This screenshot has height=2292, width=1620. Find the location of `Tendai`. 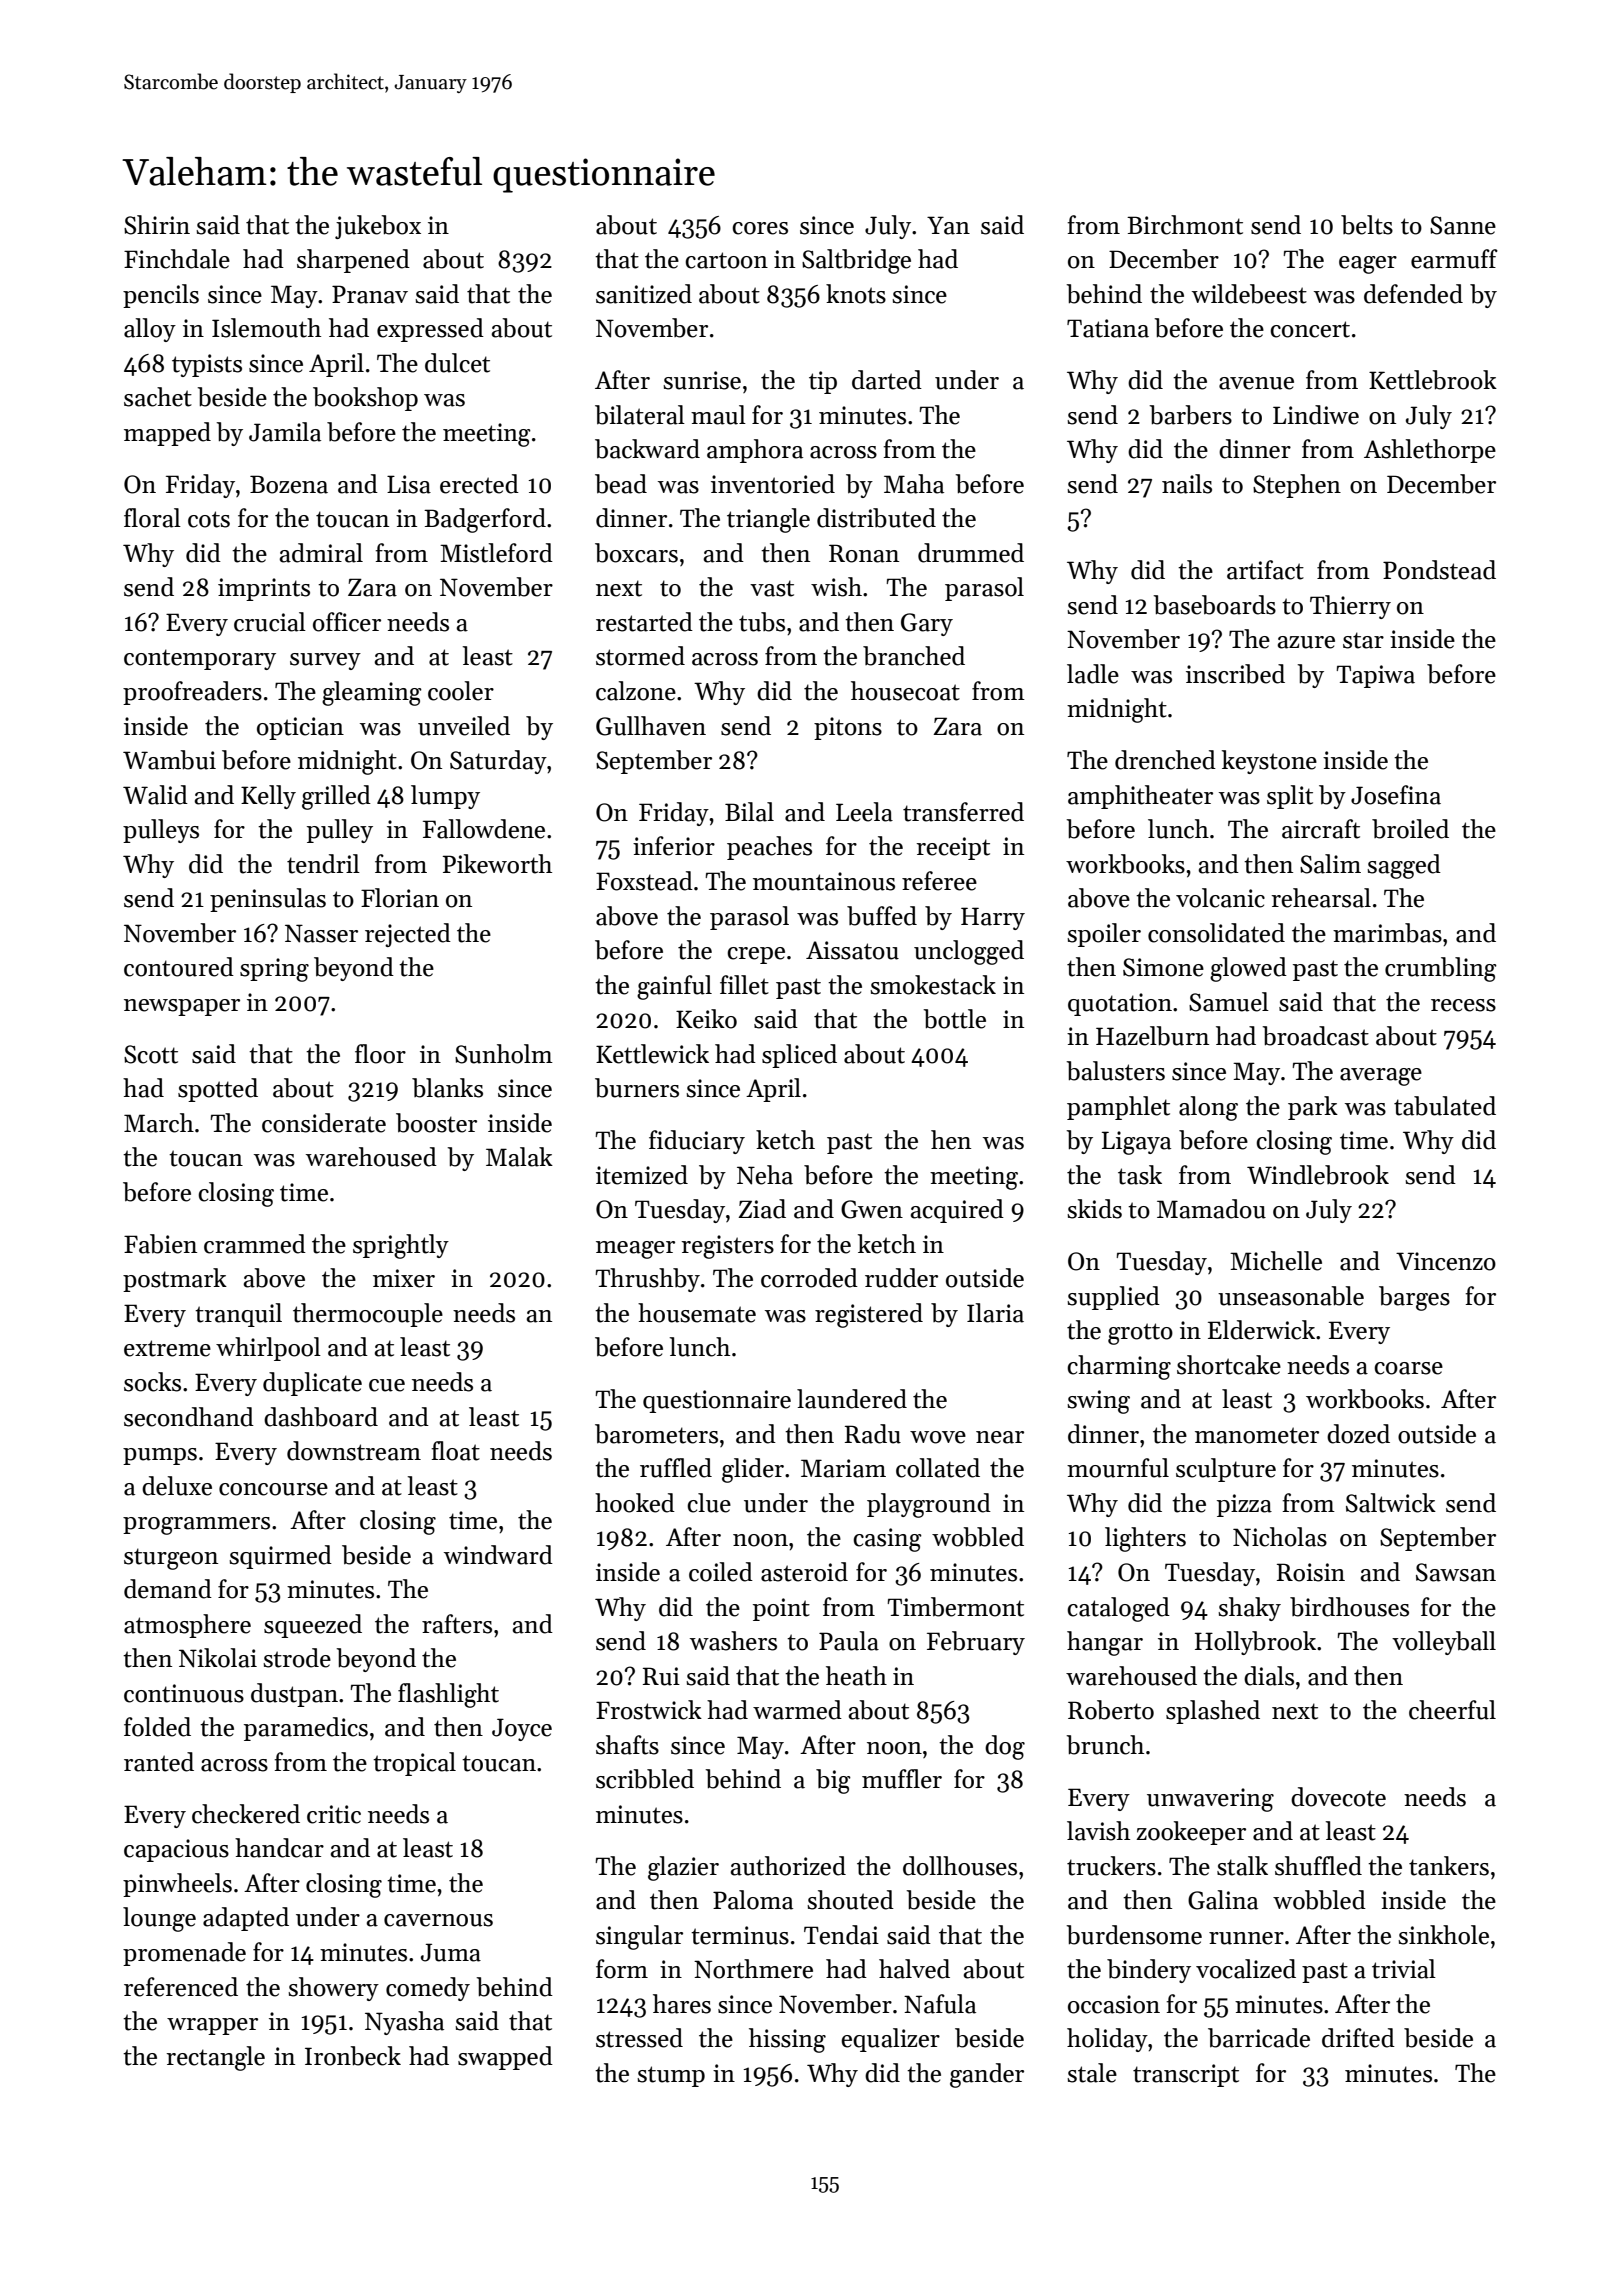

Tendai is located at coordinates (841, 1935).
